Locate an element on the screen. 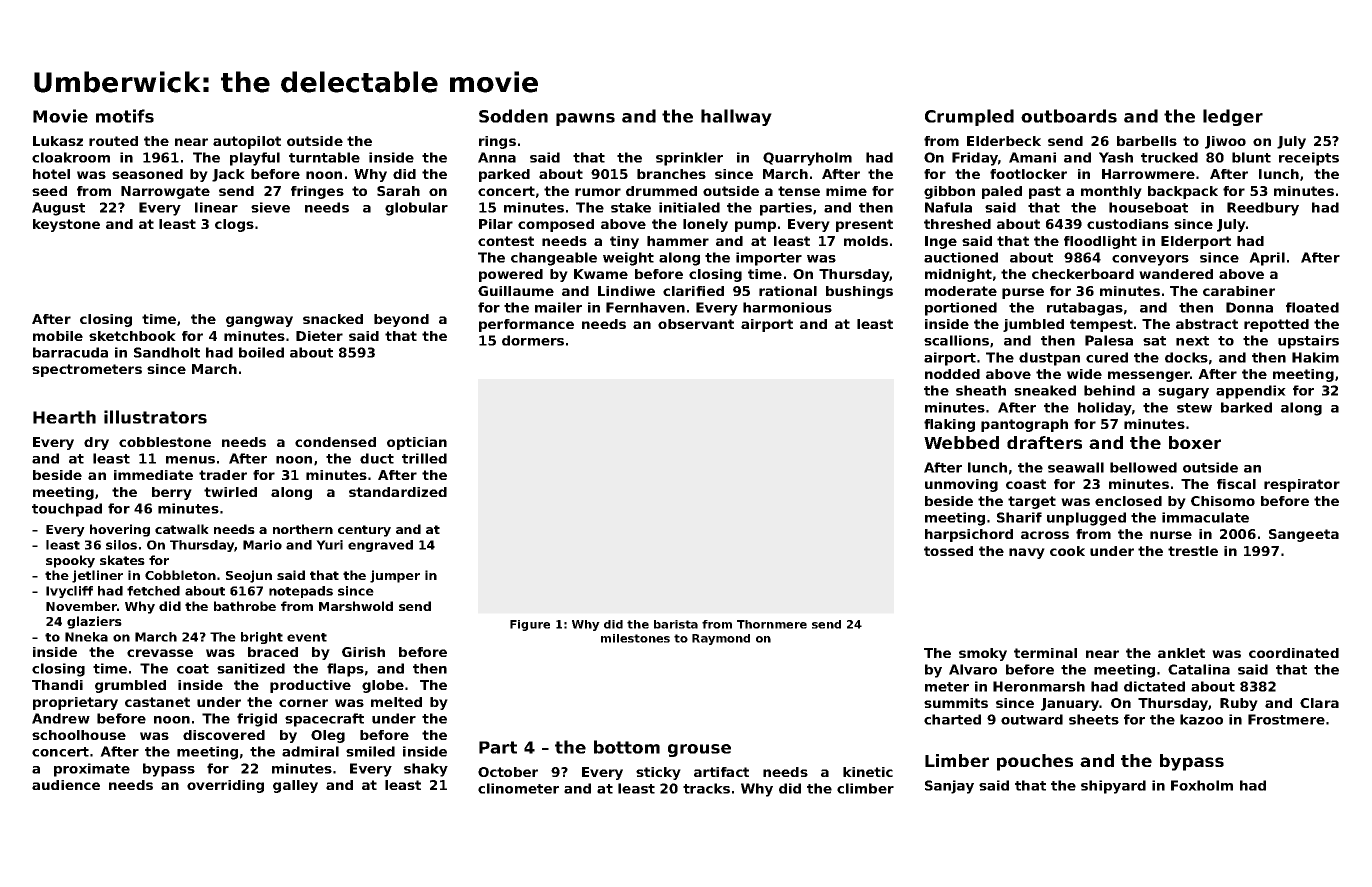  shaky is located at coordinates (426, 770).
